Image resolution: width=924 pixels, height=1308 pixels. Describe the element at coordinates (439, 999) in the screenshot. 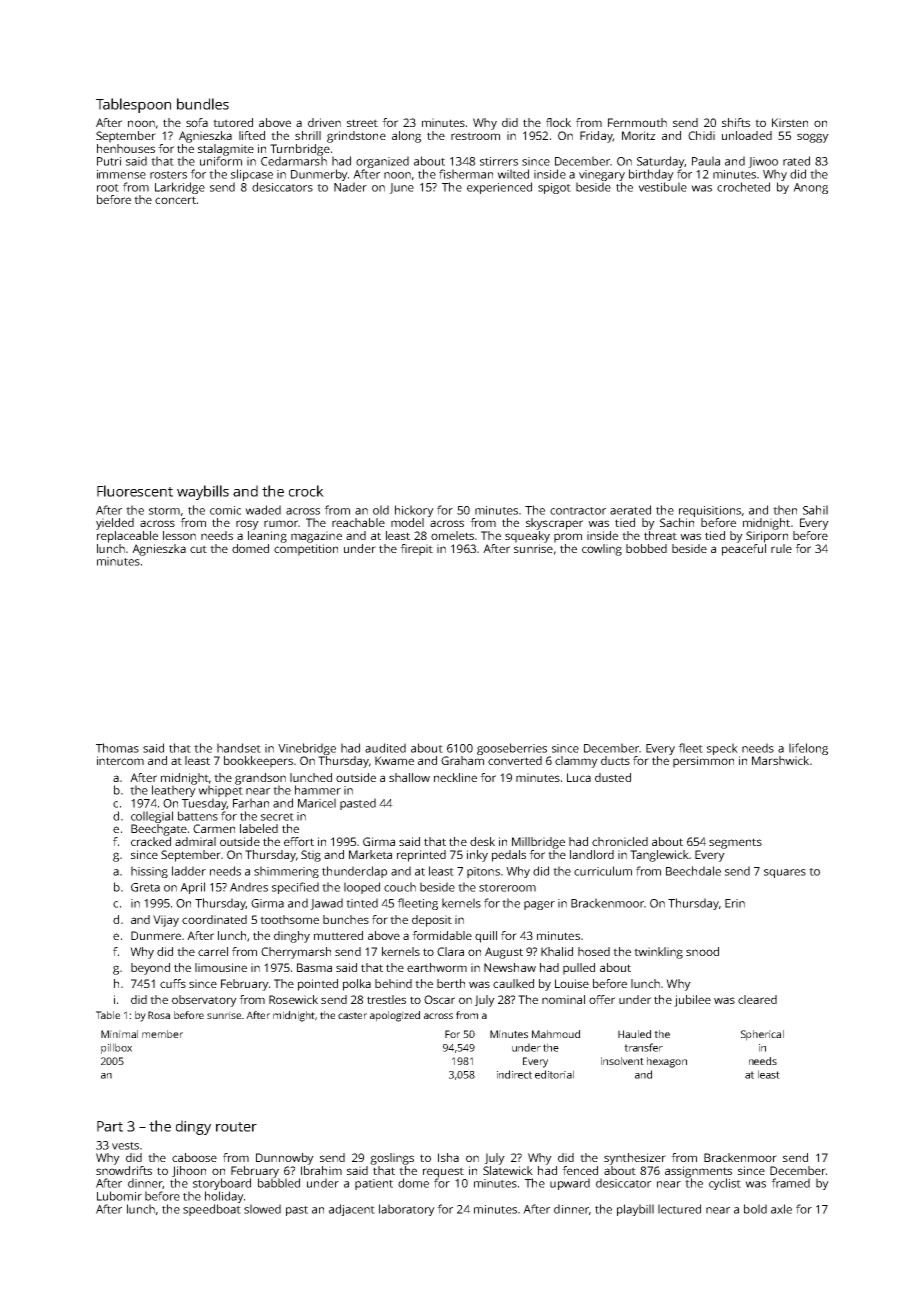

I see `Oscar` at that location.
